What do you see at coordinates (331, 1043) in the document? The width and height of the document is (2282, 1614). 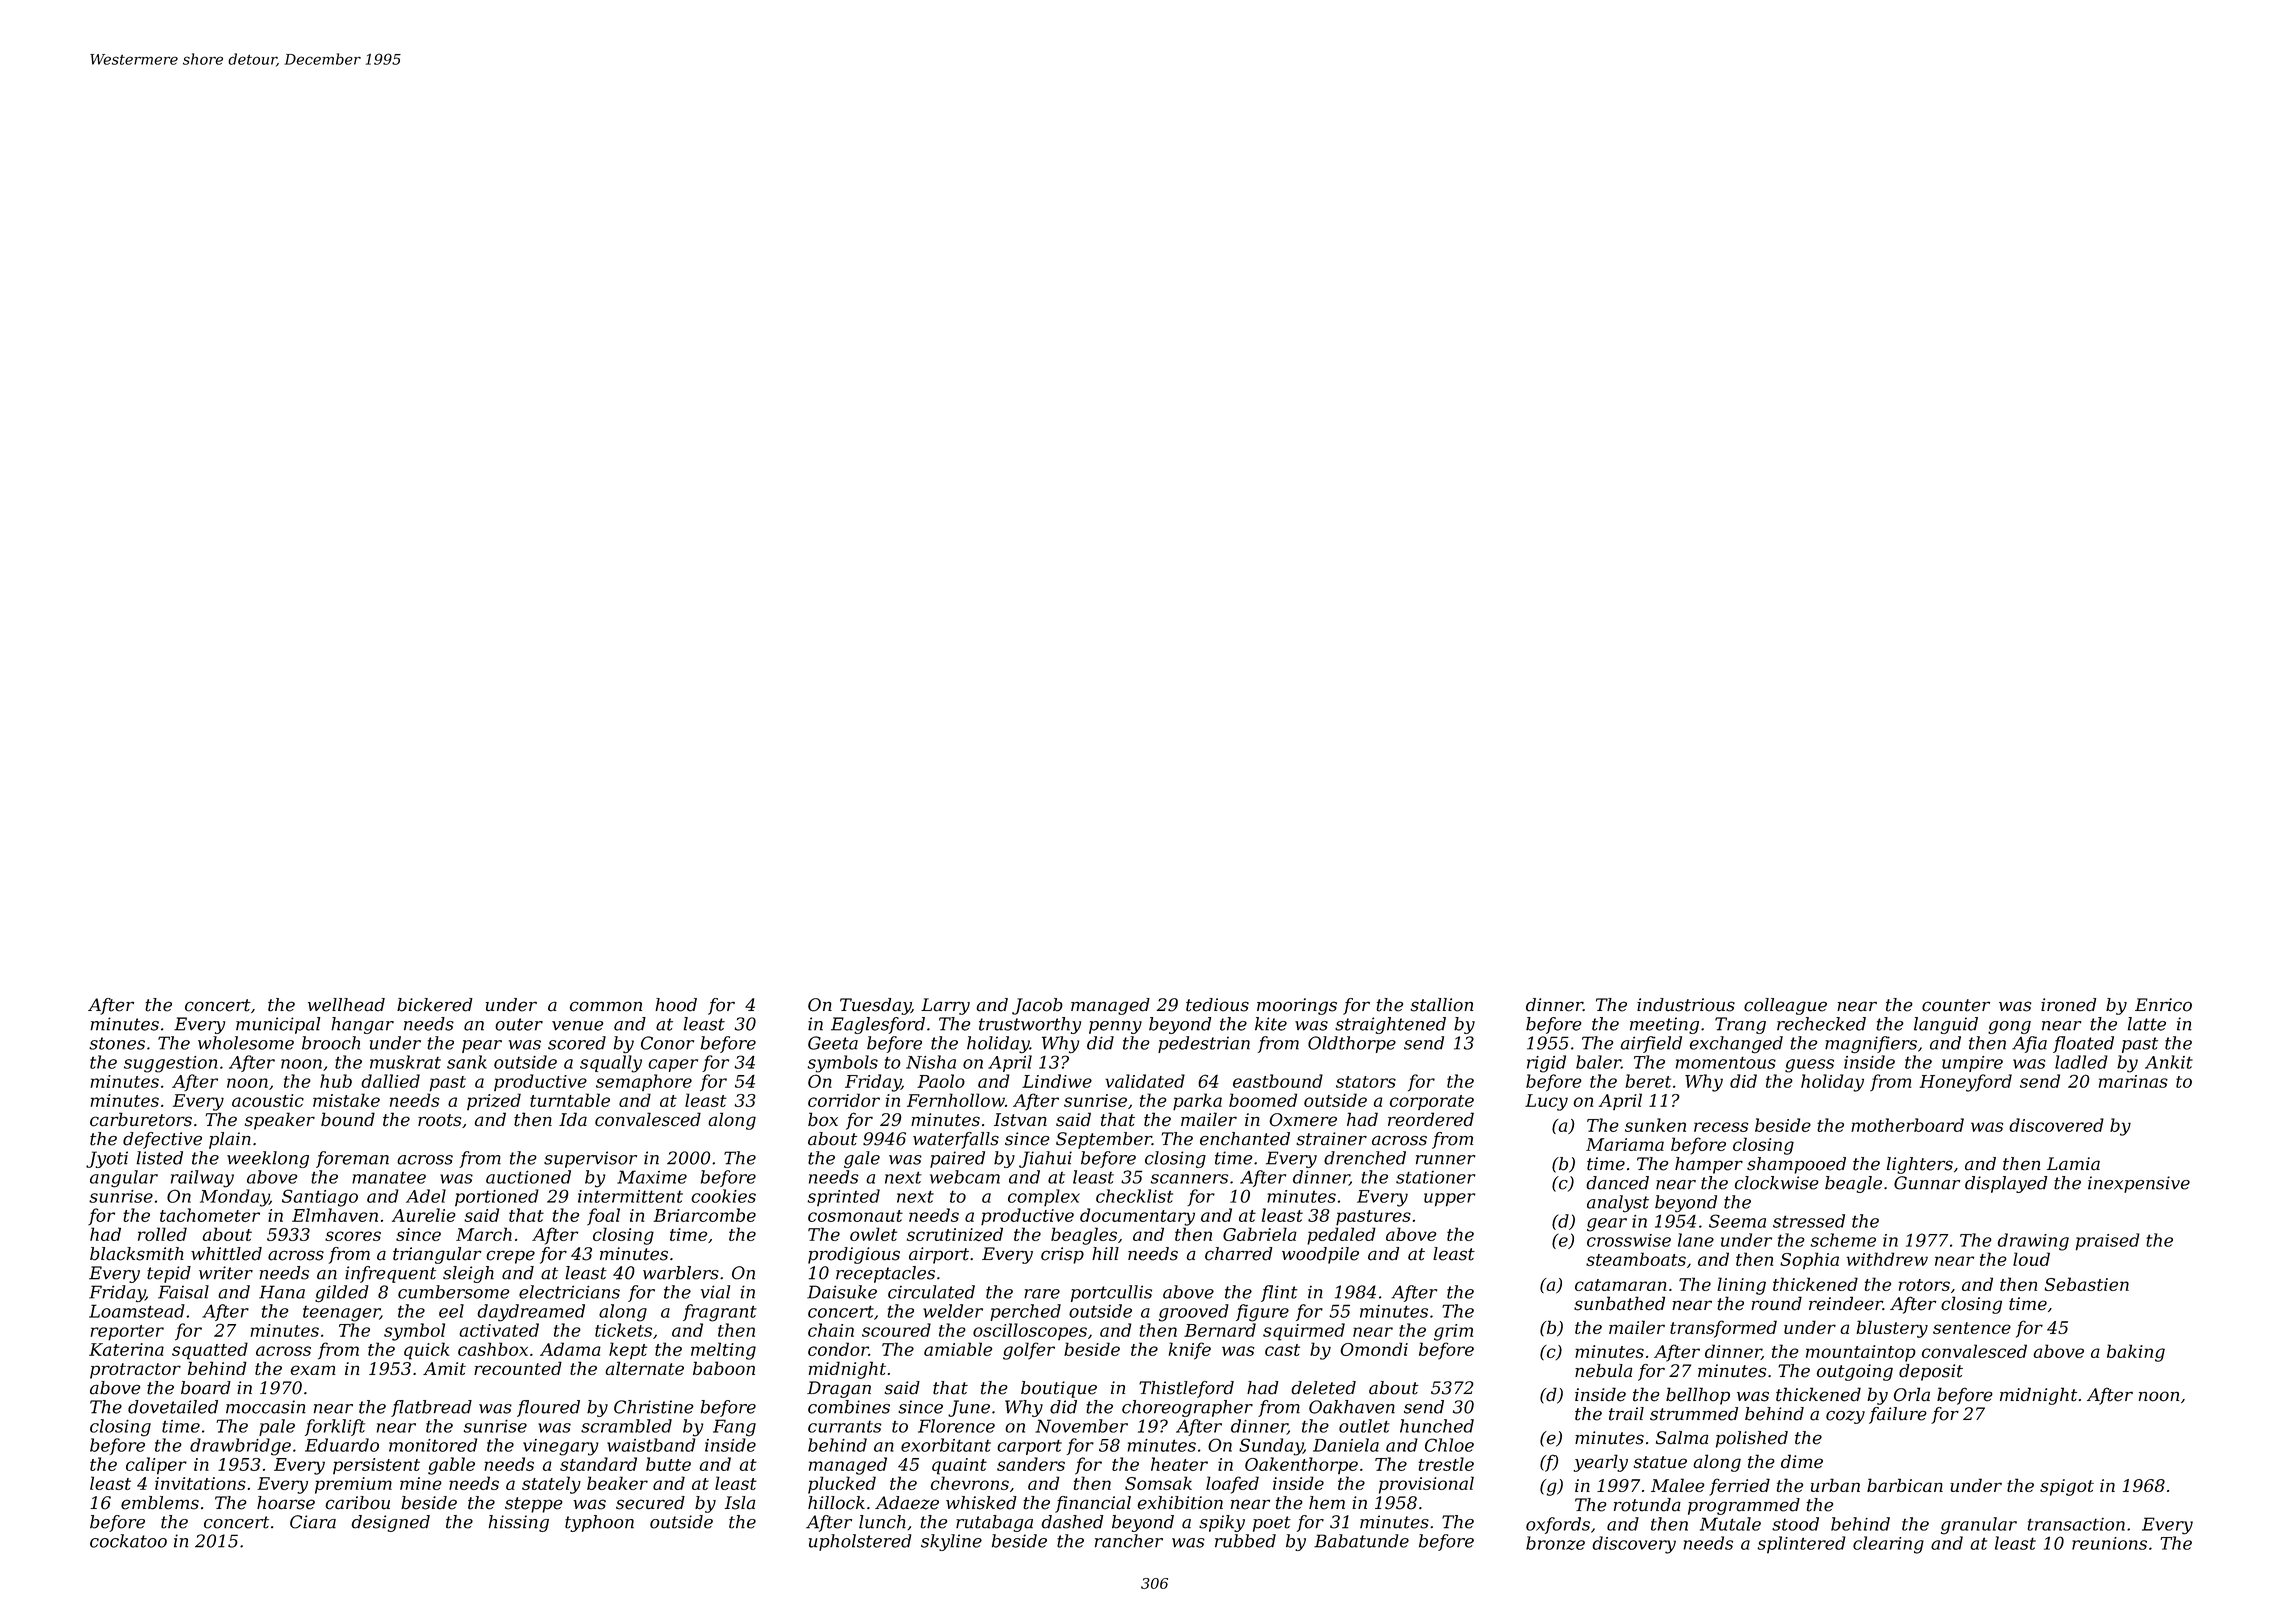 I see `brooch` at bounding box center [331, 1043].
